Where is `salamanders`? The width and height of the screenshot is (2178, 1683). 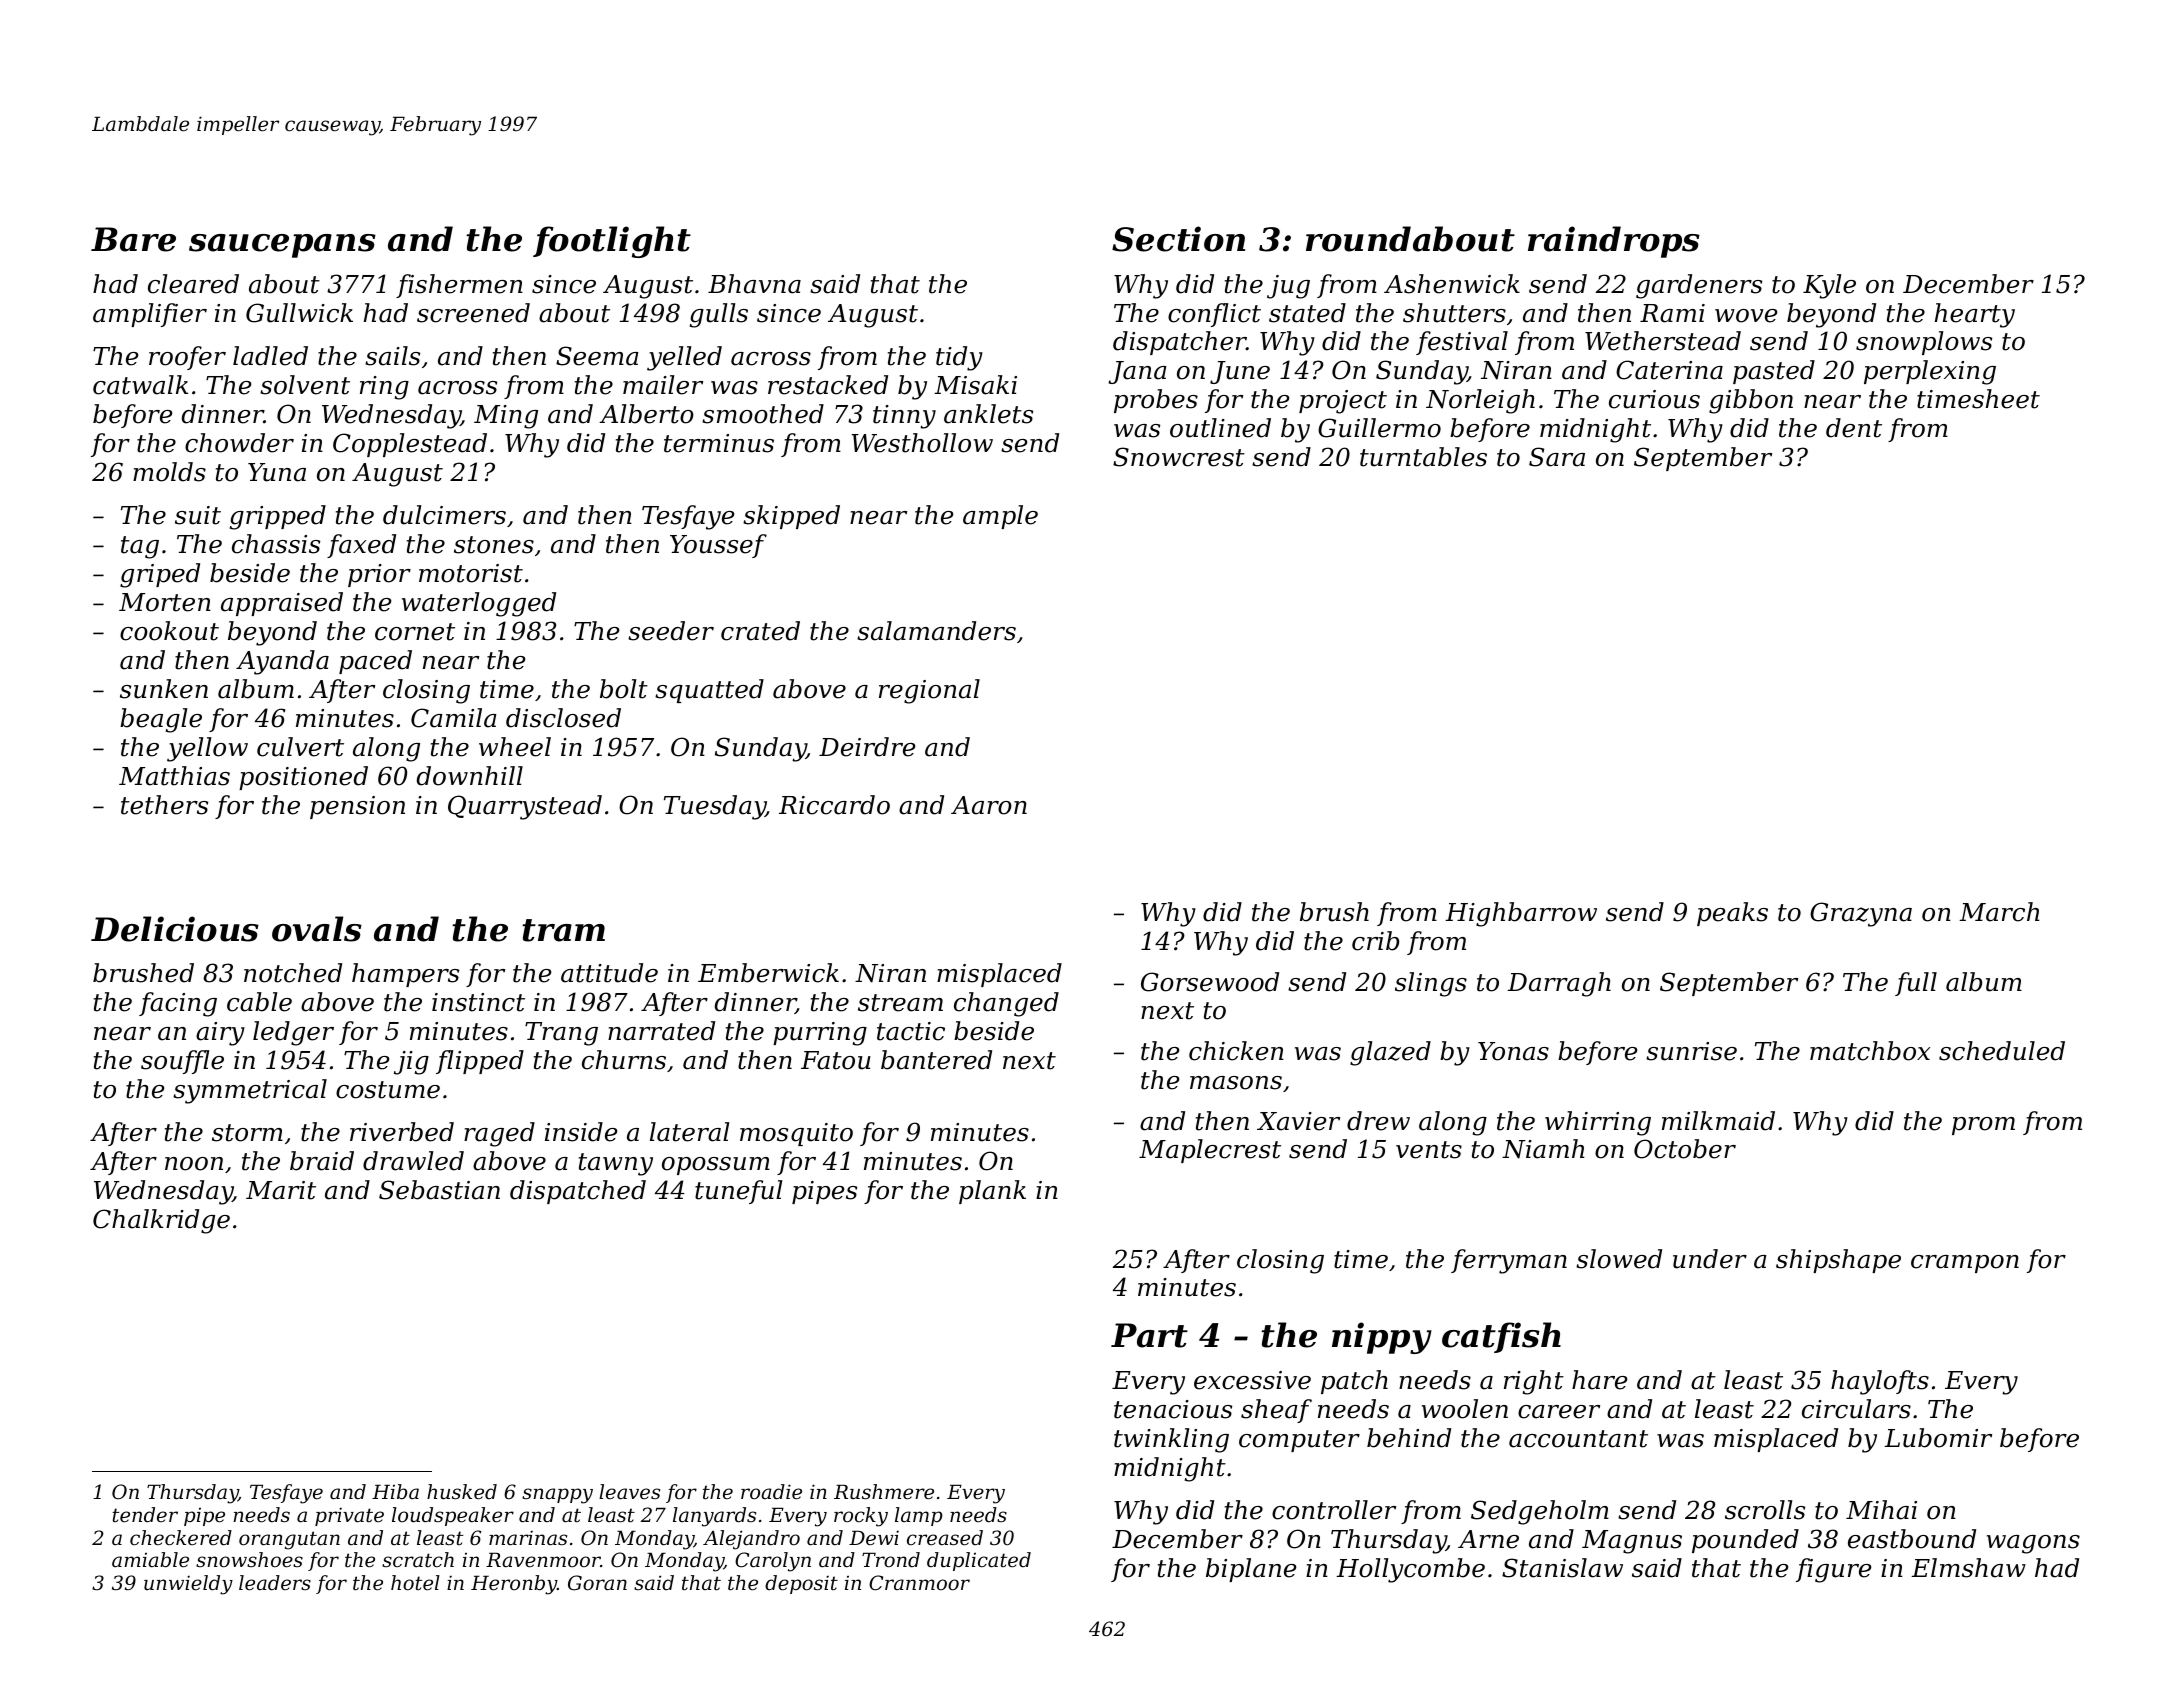 salamanders is located at coordinates (936, 631).
